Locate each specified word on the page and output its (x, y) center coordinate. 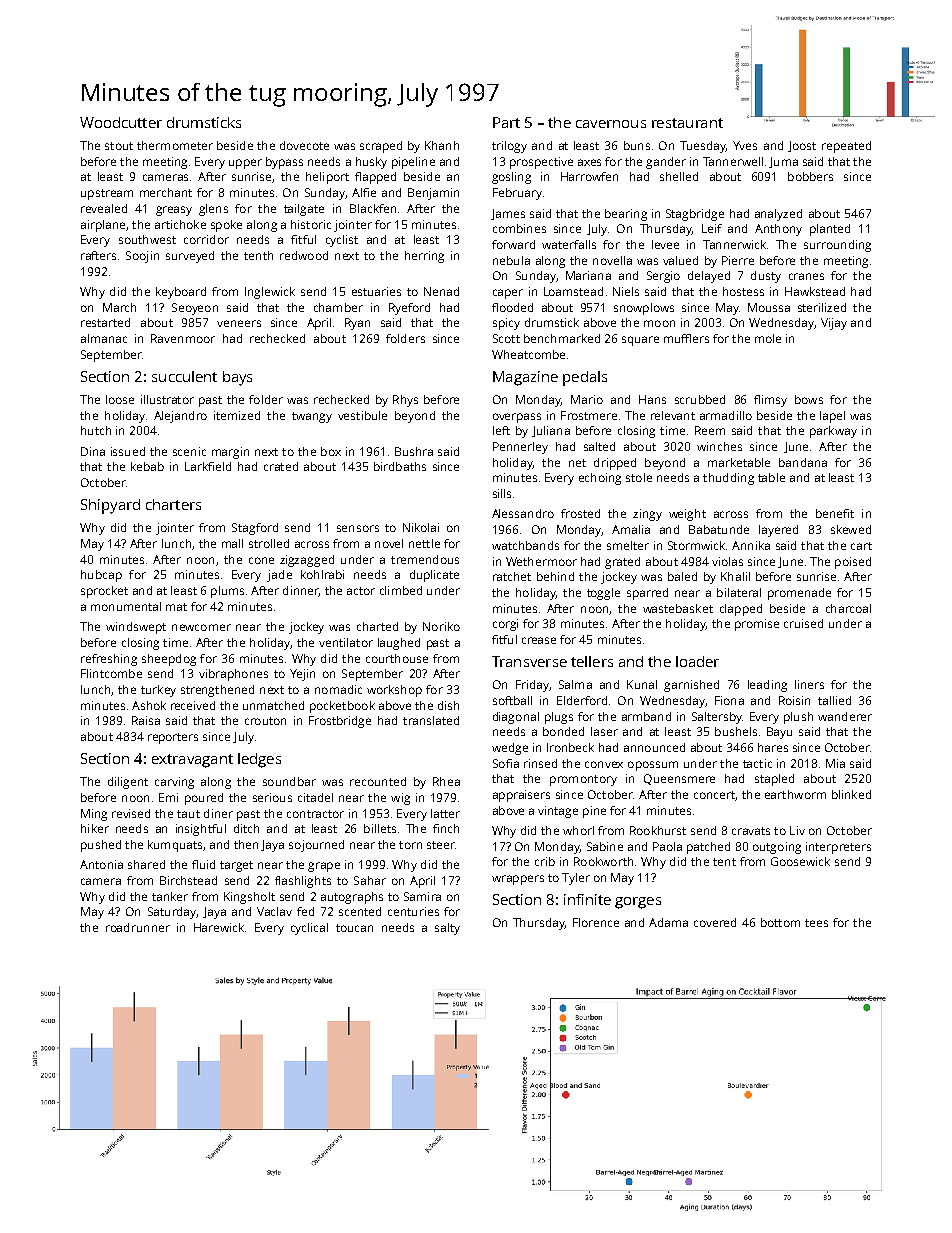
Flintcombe (111, 673)
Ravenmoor (183, 338)
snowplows (644, 309)
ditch (246, 828)
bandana (803, 462)
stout (119, 146)
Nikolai (421, 527)
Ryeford (409, 309)
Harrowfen (589, 176)
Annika (751, 545)
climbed (401, 590)
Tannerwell (733, 161)
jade (279, 576)
